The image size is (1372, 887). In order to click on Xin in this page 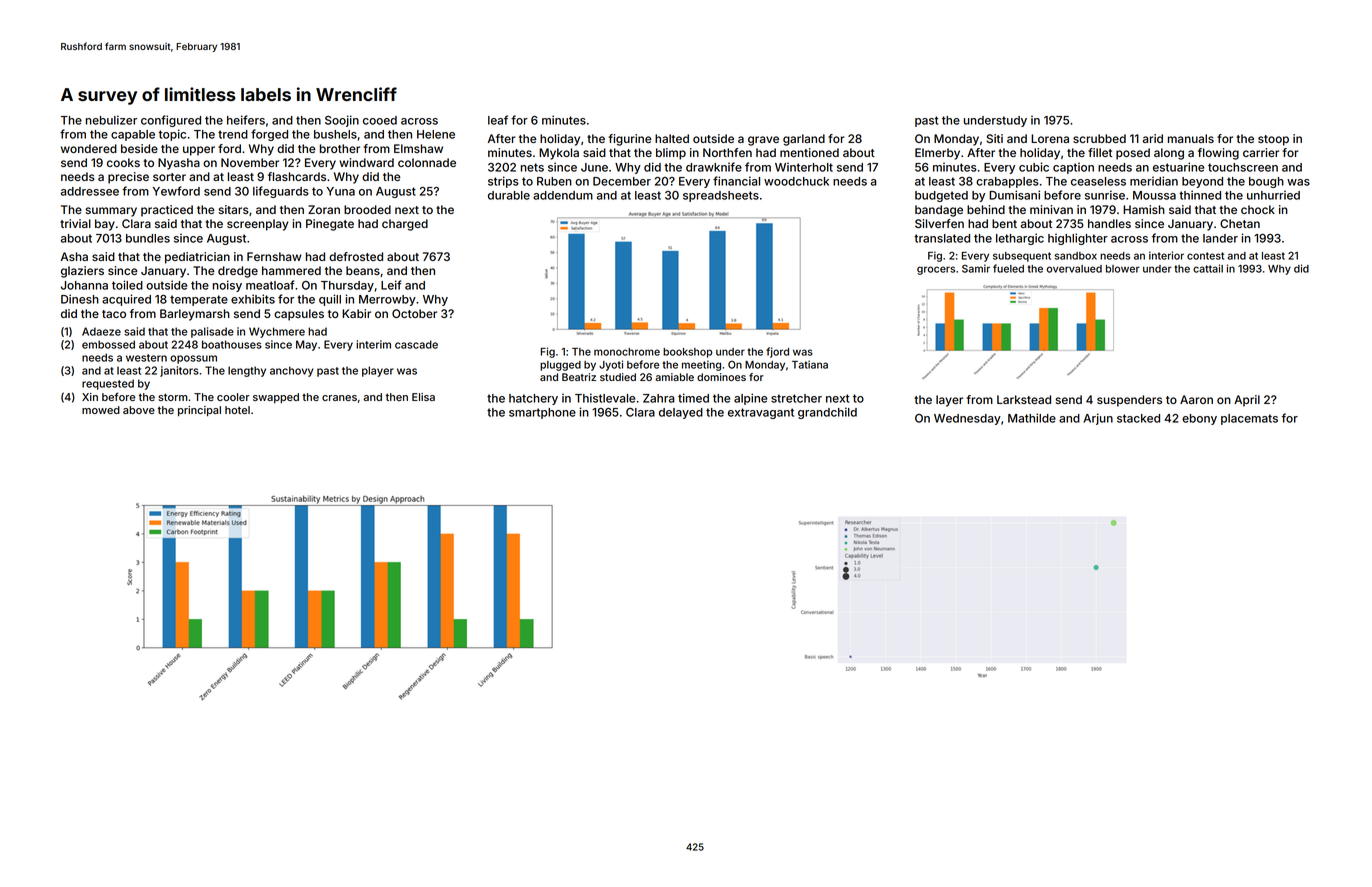, I will do `click(90, 397)`.
